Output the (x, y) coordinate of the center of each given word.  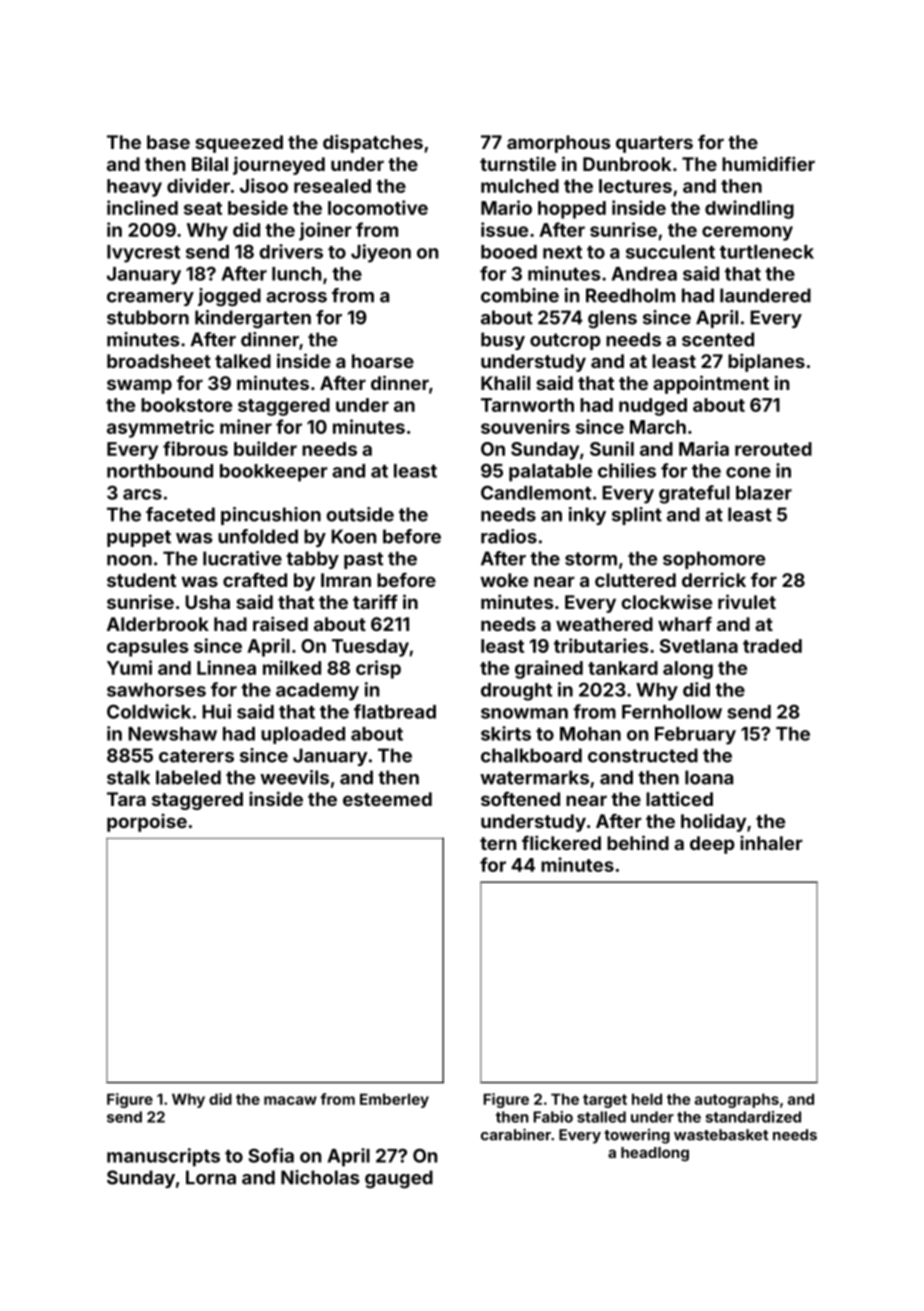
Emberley (394, 1100)
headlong (655, 1154)
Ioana (709, 777)
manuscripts (163, 1157)
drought (516, 692)
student (141, 580)
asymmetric (160, 428)
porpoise (147, 822)
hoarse (383, 361)
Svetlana (699, 646)
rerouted (773, 449)
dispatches (373, 143)
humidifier (768, 163)
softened (520, 798)
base (168, 142)
